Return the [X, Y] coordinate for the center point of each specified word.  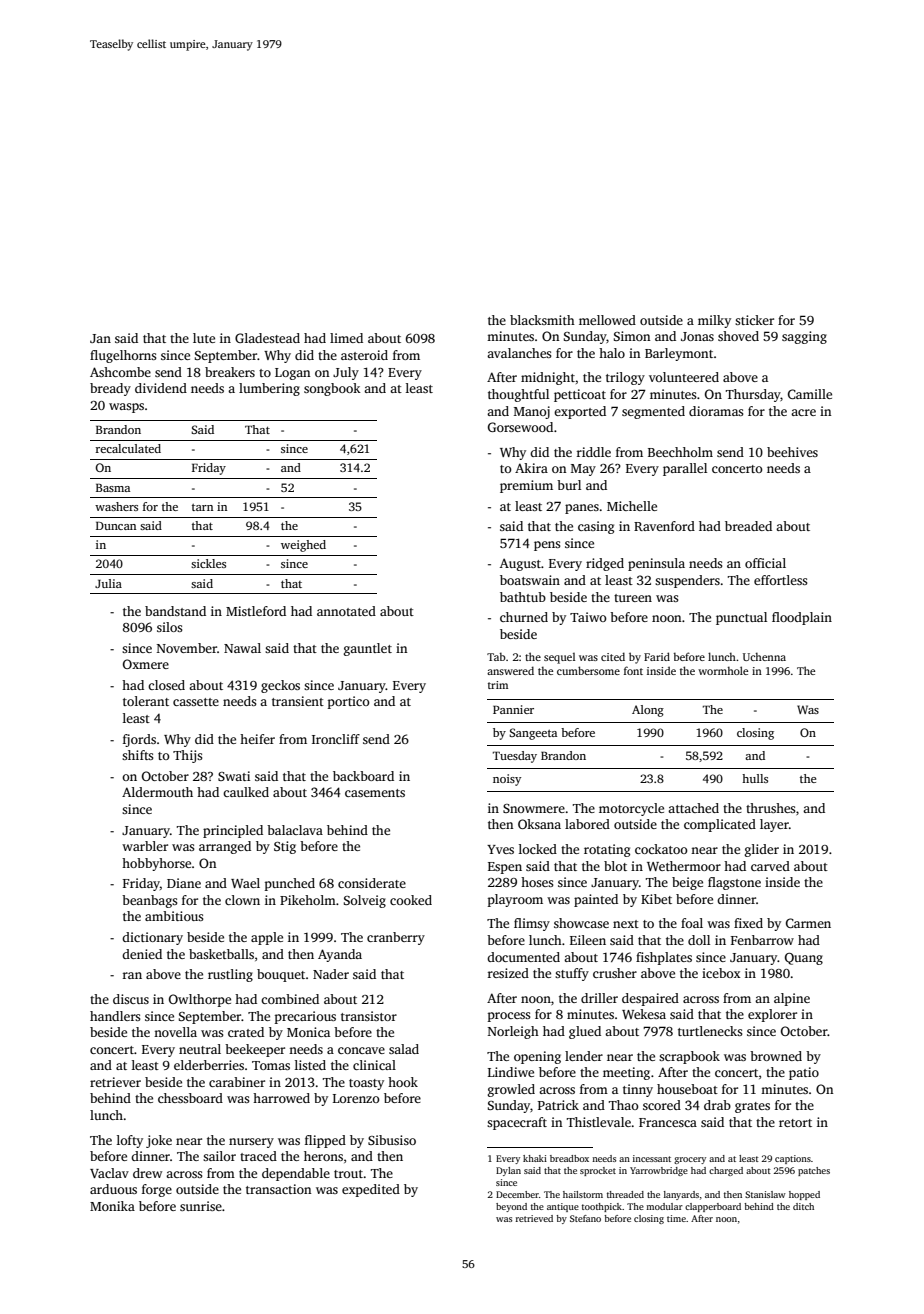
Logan [292, 374]
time [676, 1218]
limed [346, 338]
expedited [371, 1190]
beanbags [150, 901]
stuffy [572, 974]
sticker [754, 320]
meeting [626, 1073]
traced [258, 1156]
